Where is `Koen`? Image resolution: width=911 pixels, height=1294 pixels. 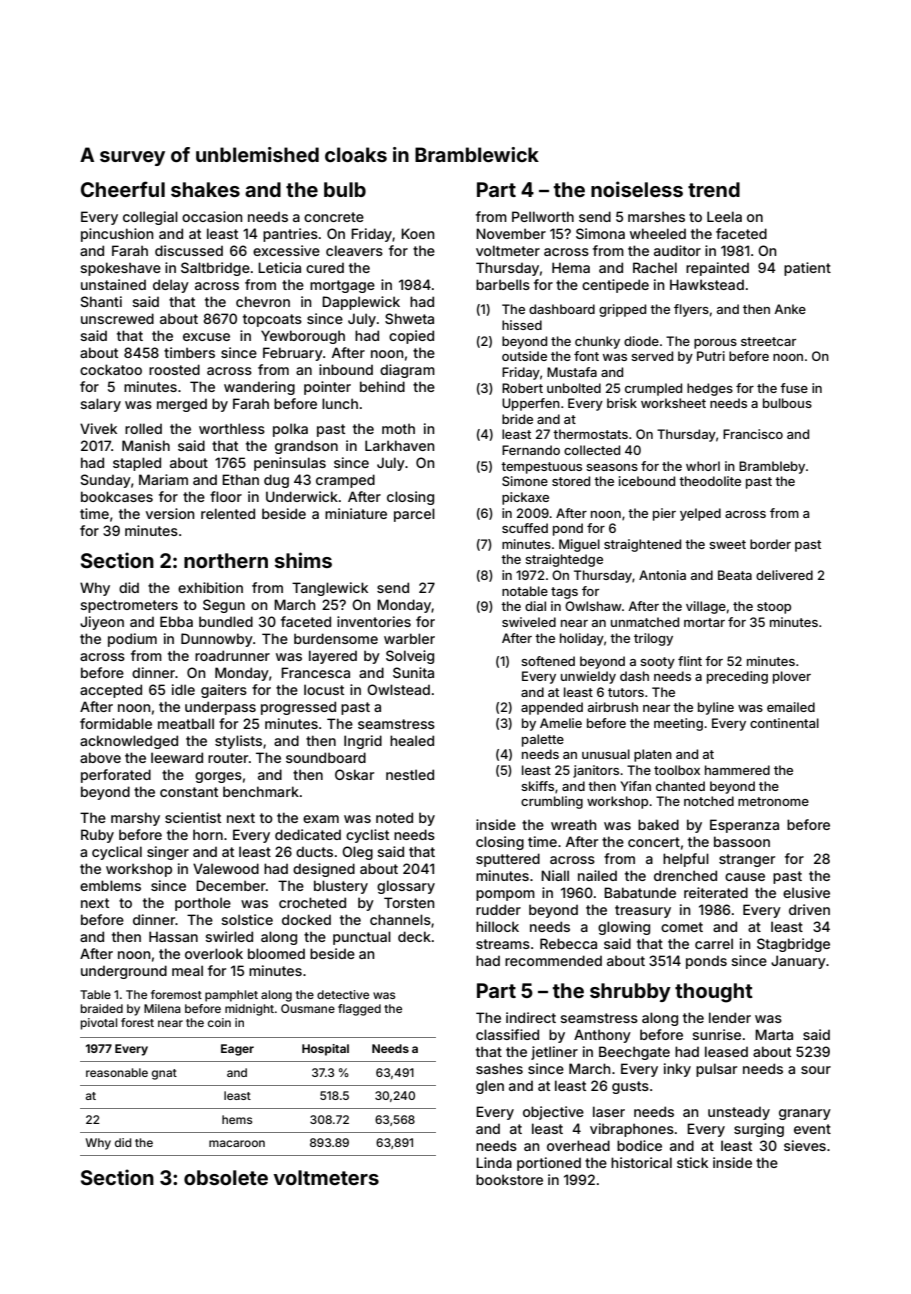 Koen is located at coordinates (418, 233).
